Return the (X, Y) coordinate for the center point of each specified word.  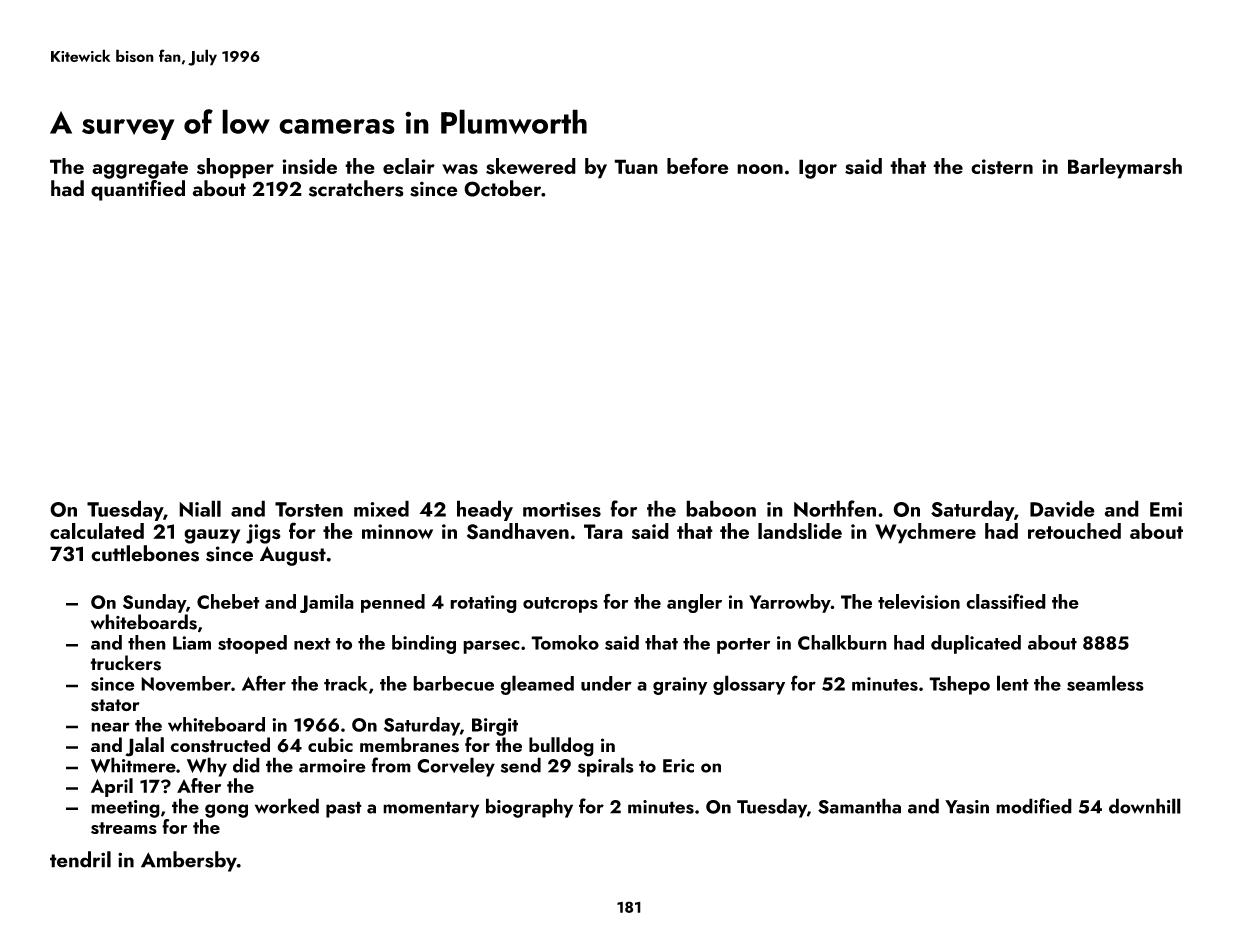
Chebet (228, 601)
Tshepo (959, 685)
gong (226, 811)
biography (529, 808)
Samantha (859, 806)
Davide (1062, 508)
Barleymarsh (1125, 168)
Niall (200, 508)
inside (310, 166)
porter (743, 646)
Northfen (835, 508)
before (697, 165)
